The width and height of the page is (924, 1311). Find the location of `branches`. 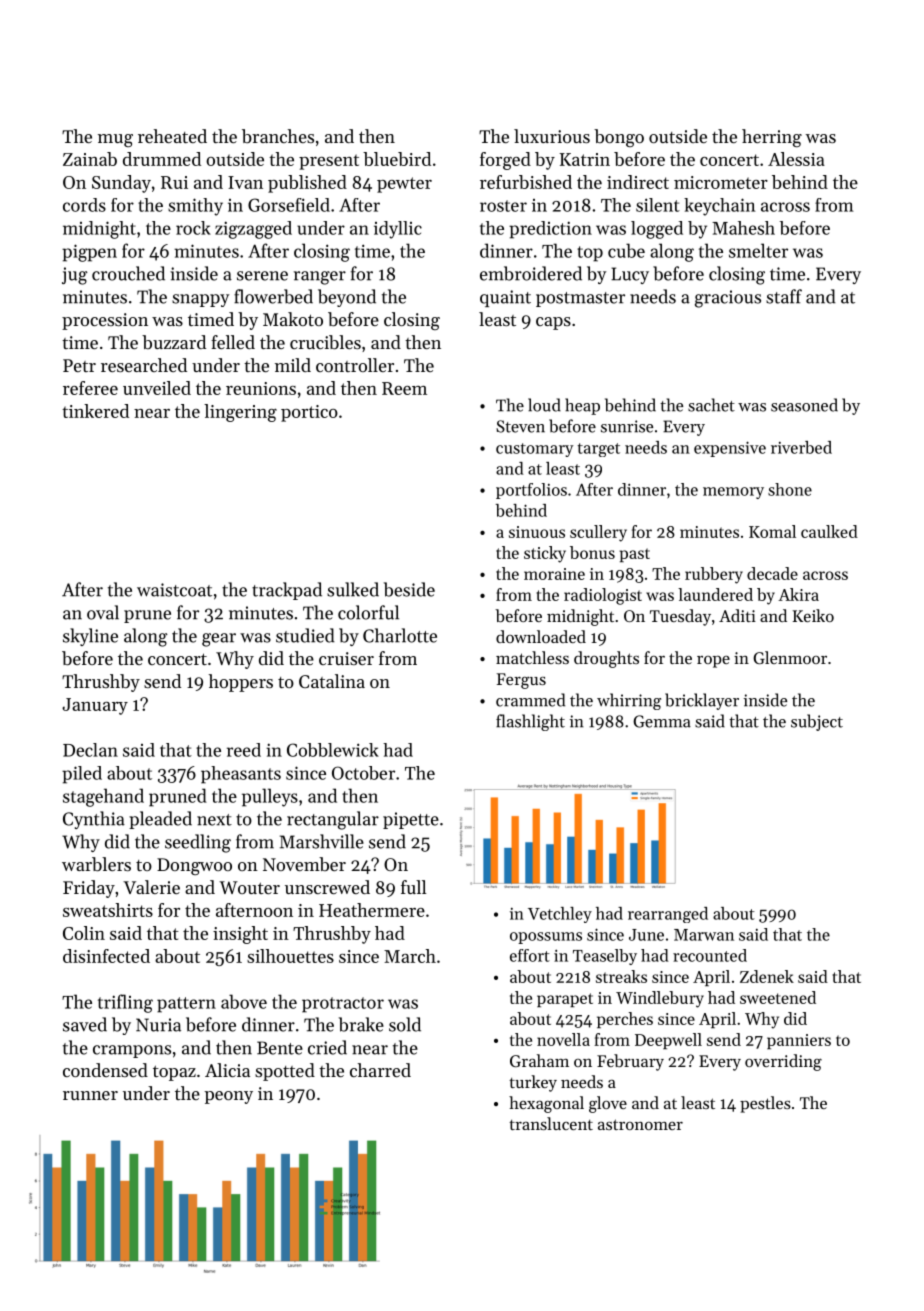

branches is located at coordinates (278, 136).
